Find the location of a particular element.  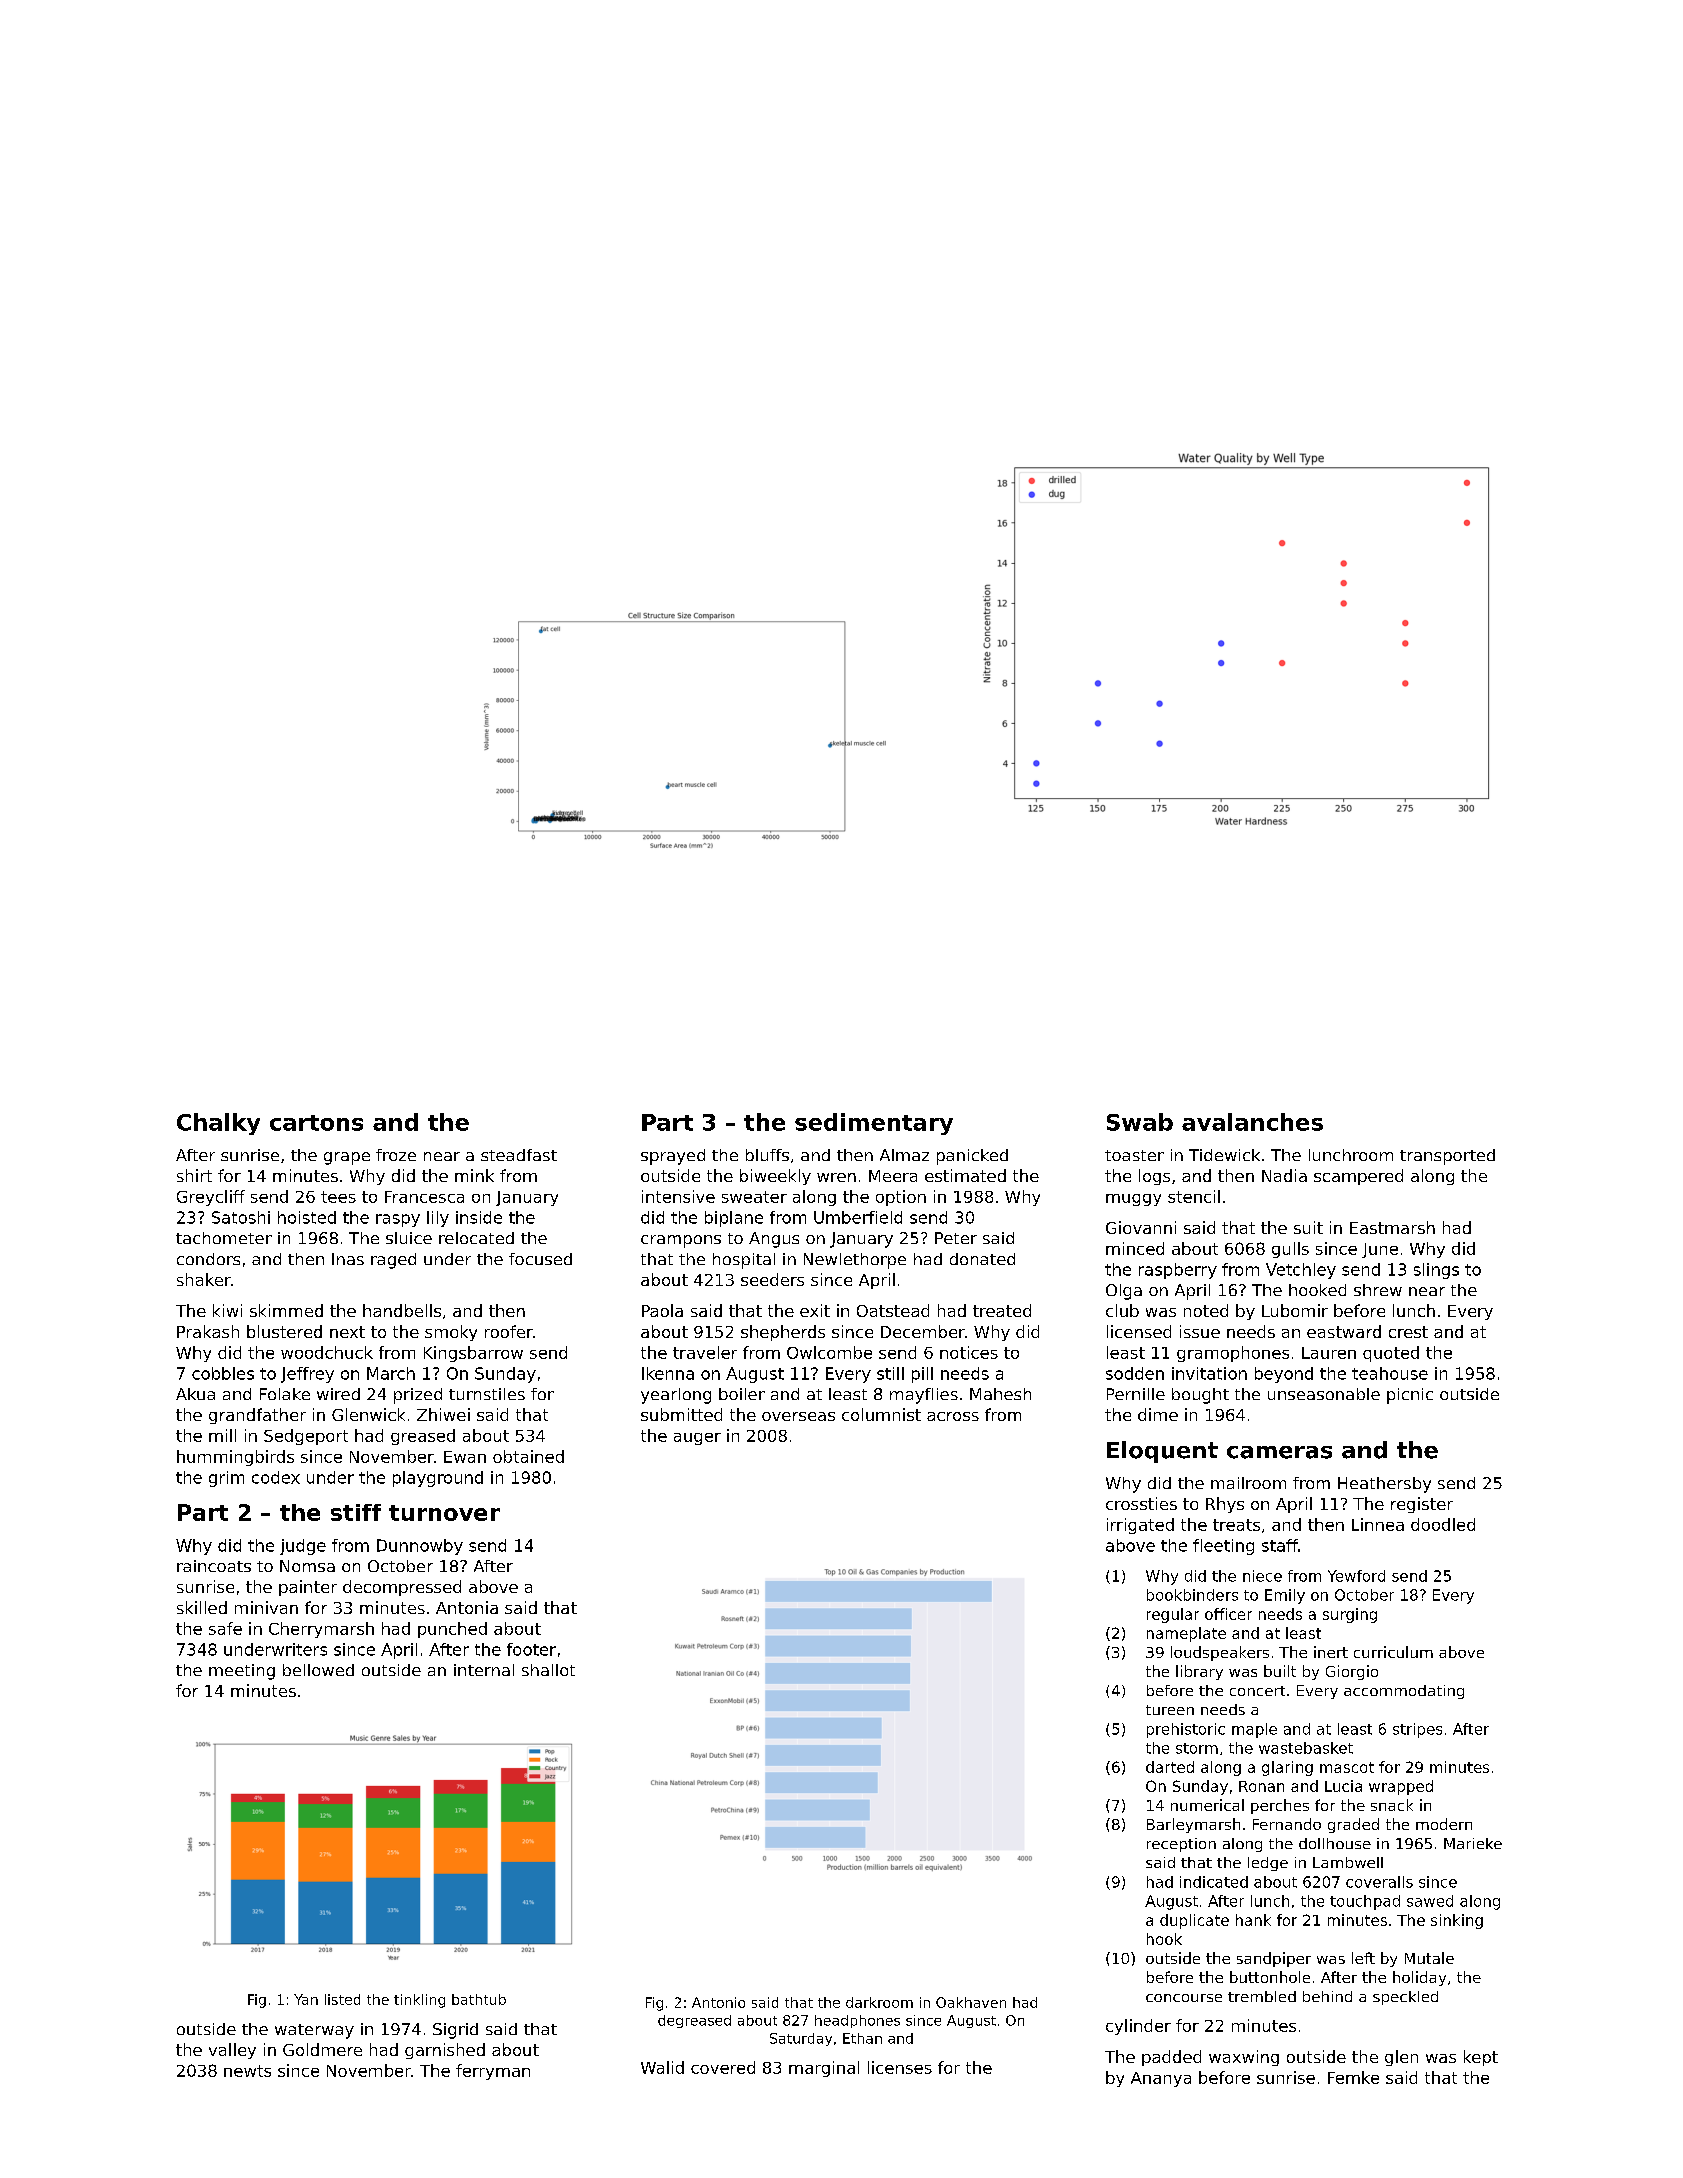

Antonio is located at coordinates (718, 2002).
